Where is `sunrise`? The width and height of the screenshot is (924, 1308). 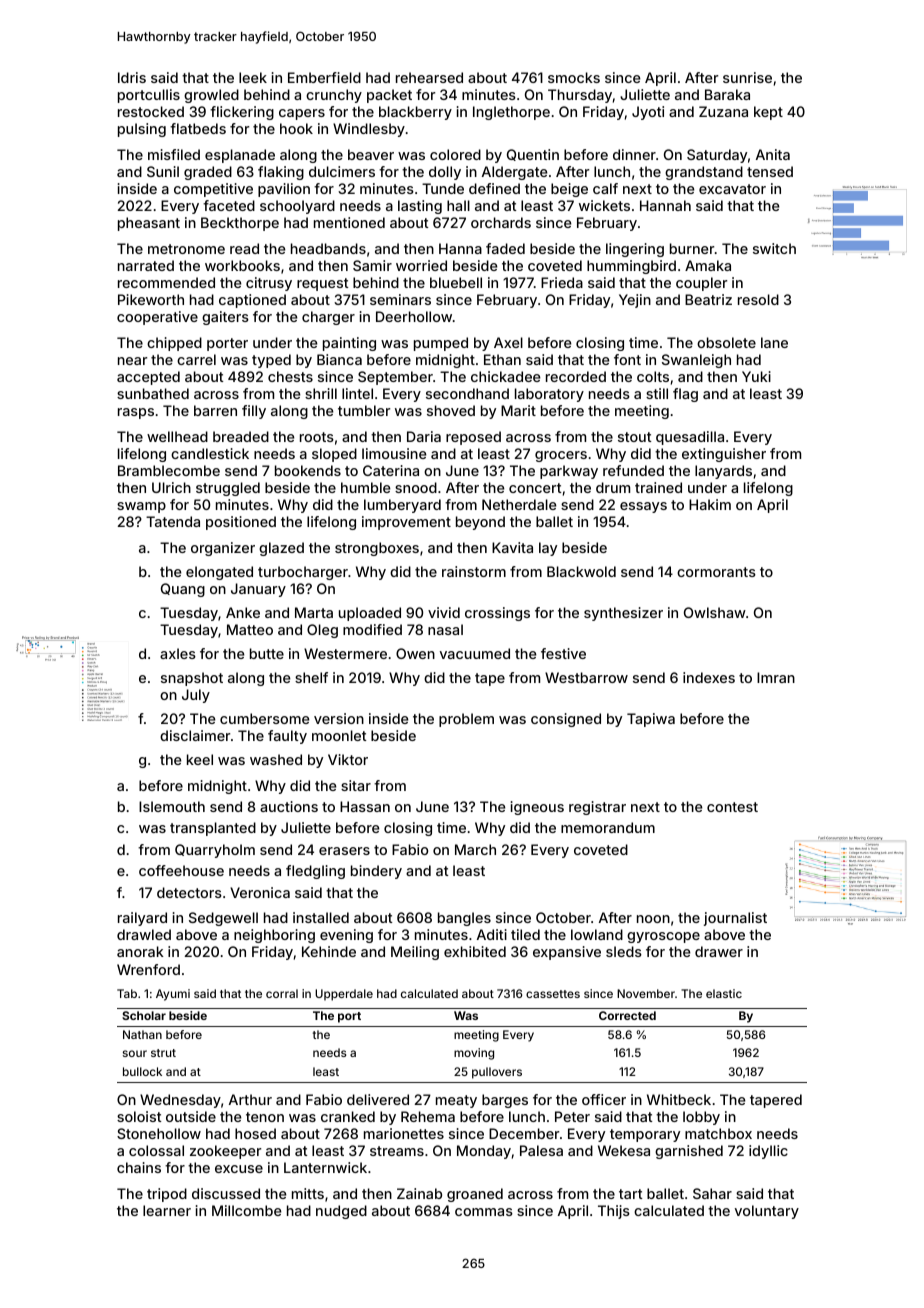
sunrise is located at coordinates (747, 77).
